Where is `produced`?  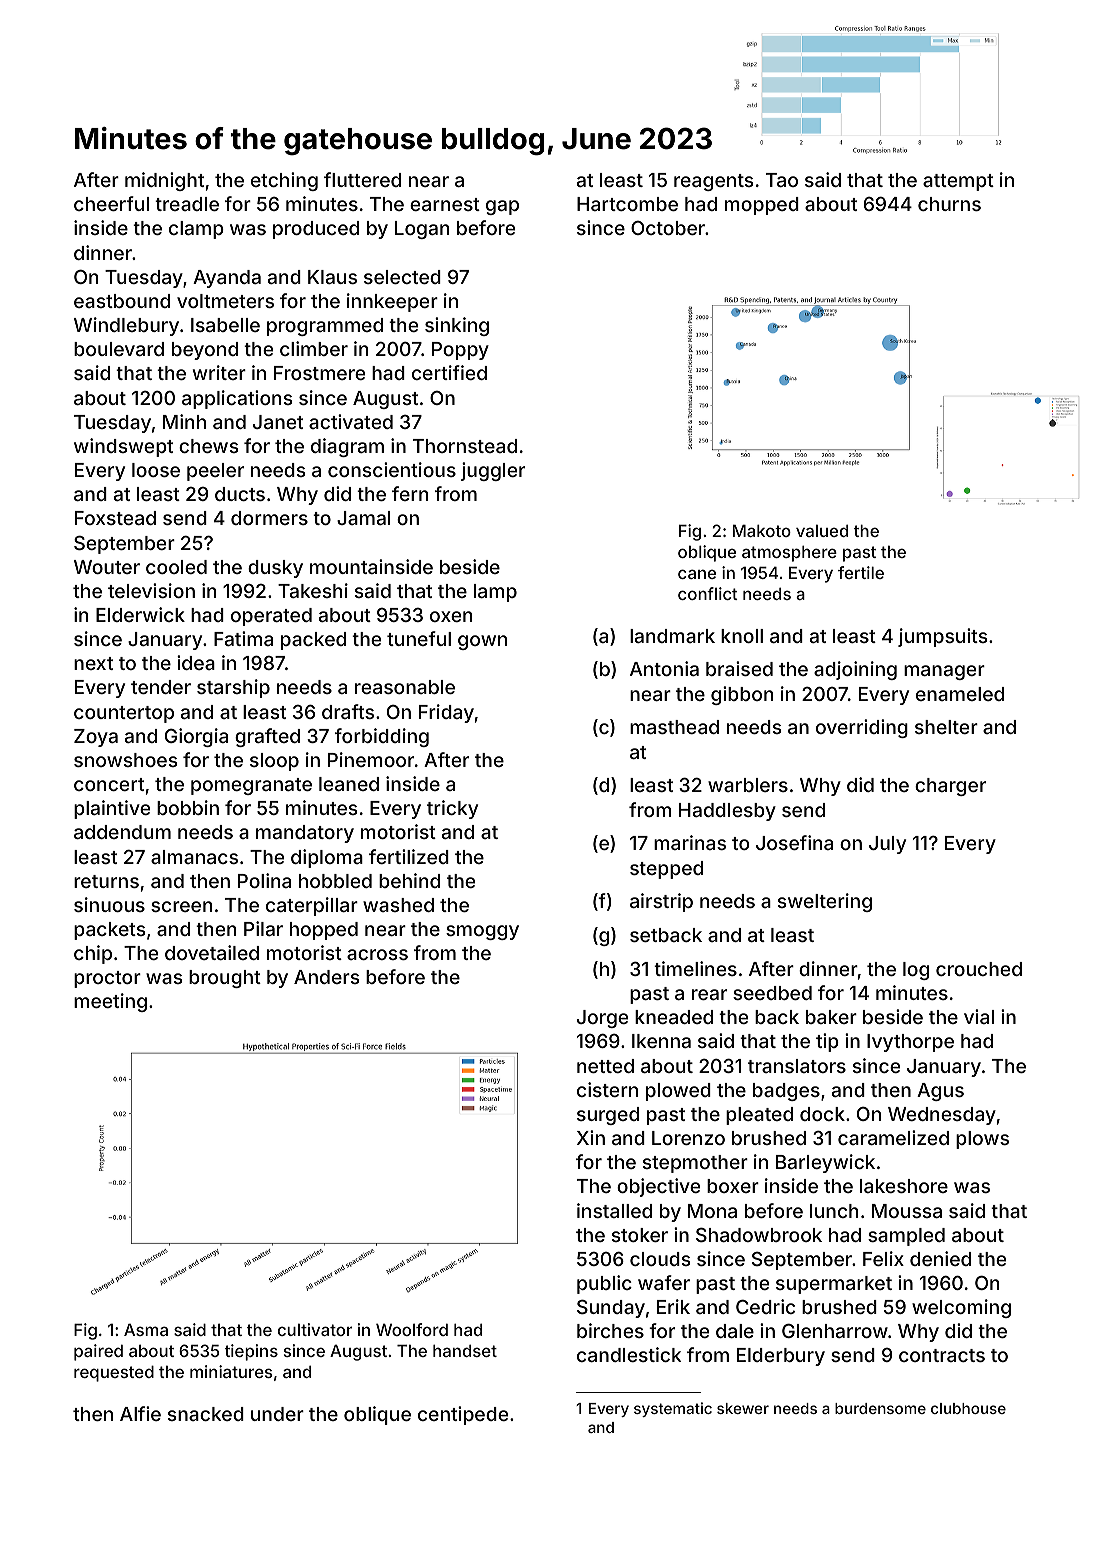 produced is located at coordinates (316, 230).
